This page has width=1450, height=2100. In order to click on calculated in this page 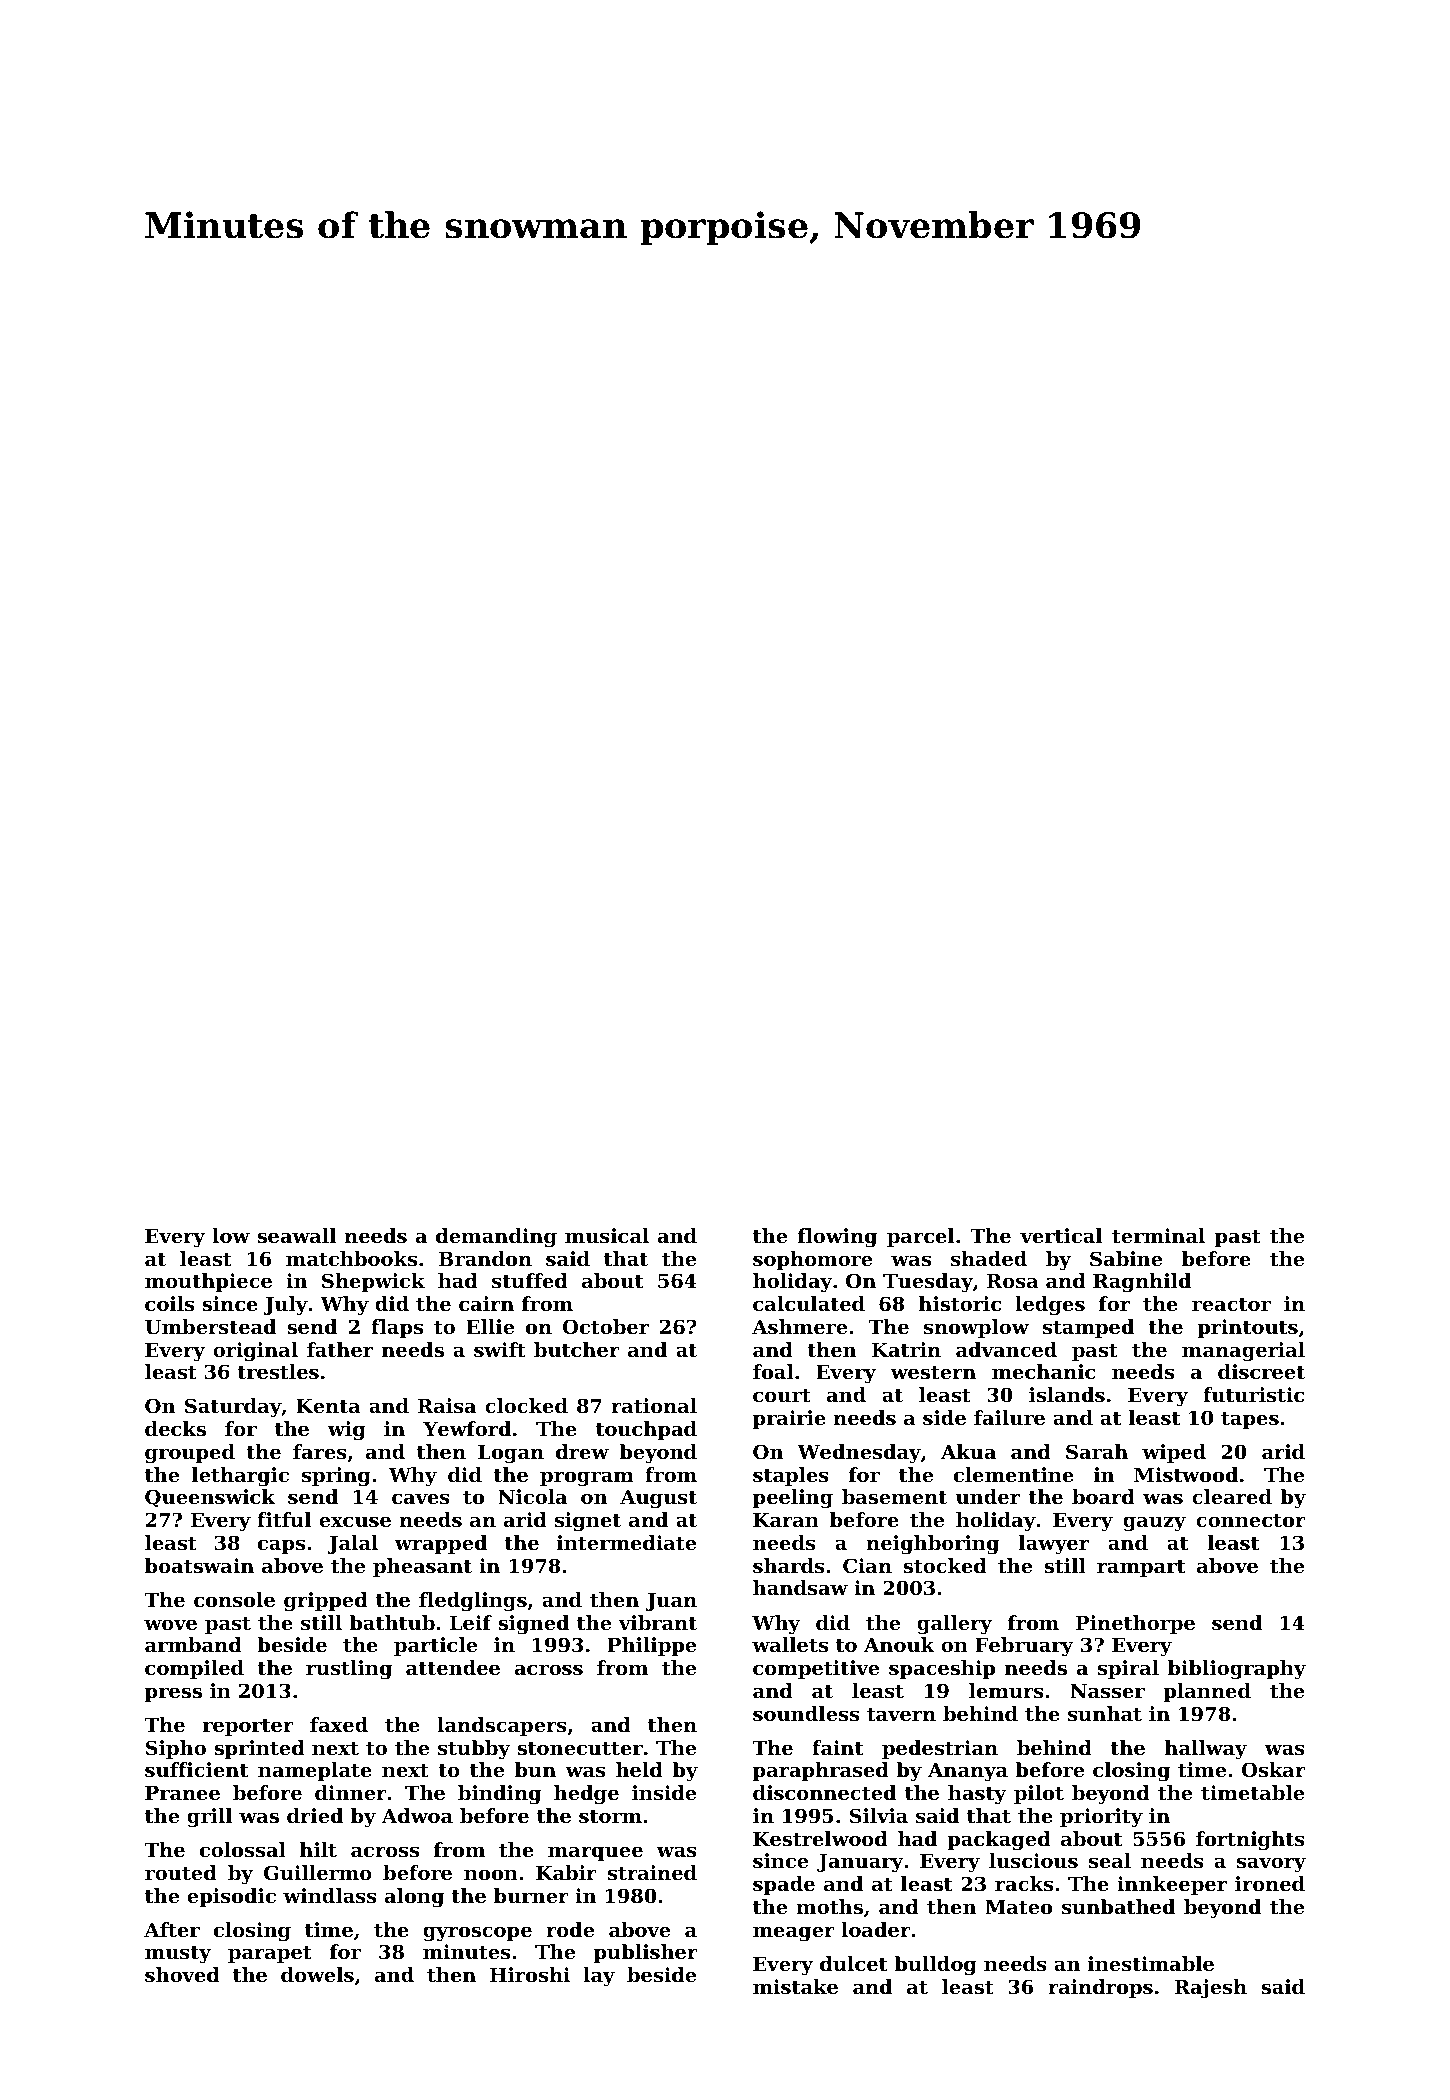, I will do `click(809, 1304)`.
